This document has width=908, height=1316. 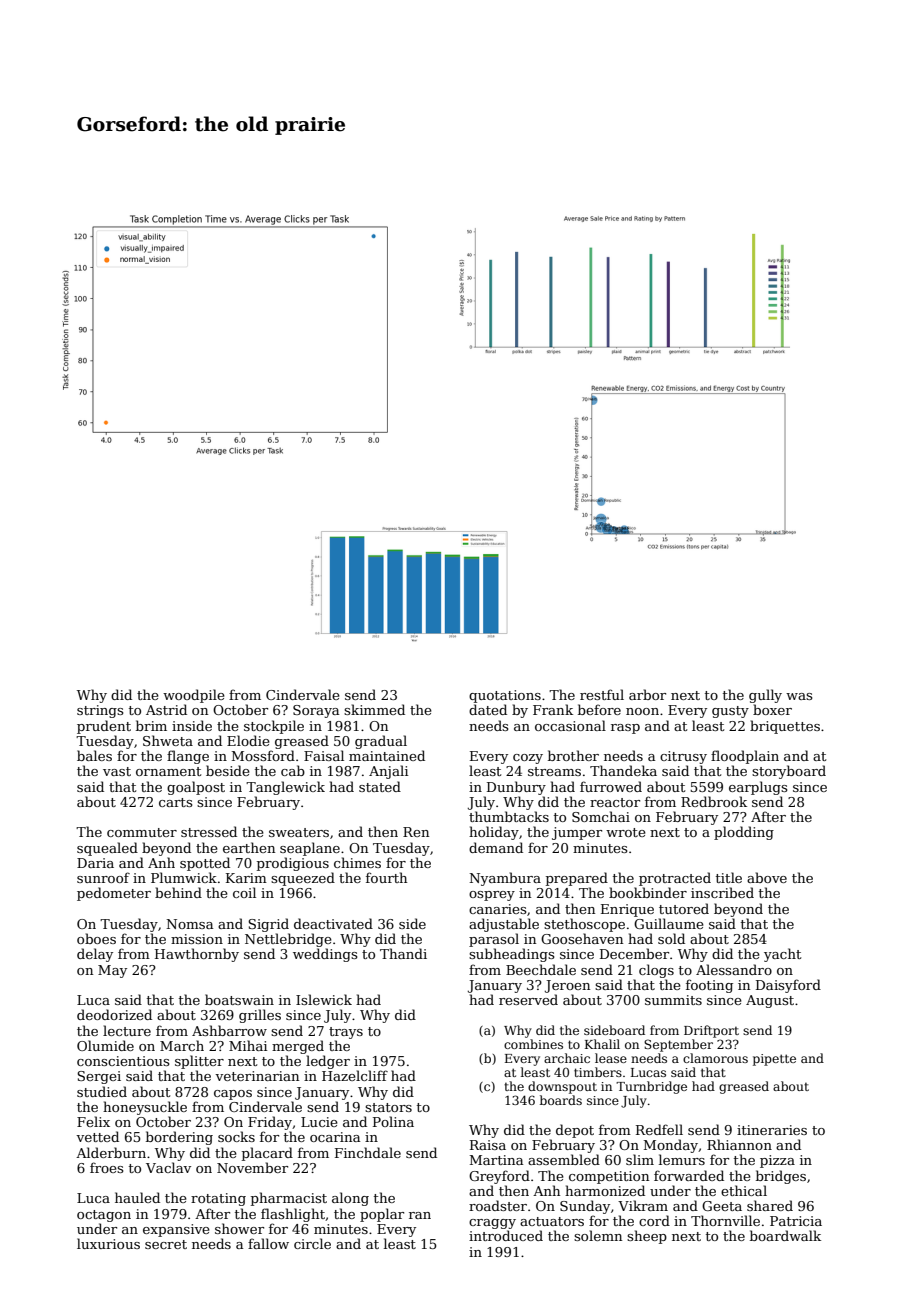 What do you see at coordinates (781, 1177) in the document?
I see `bridges` at bounding box center [781, 1177].
